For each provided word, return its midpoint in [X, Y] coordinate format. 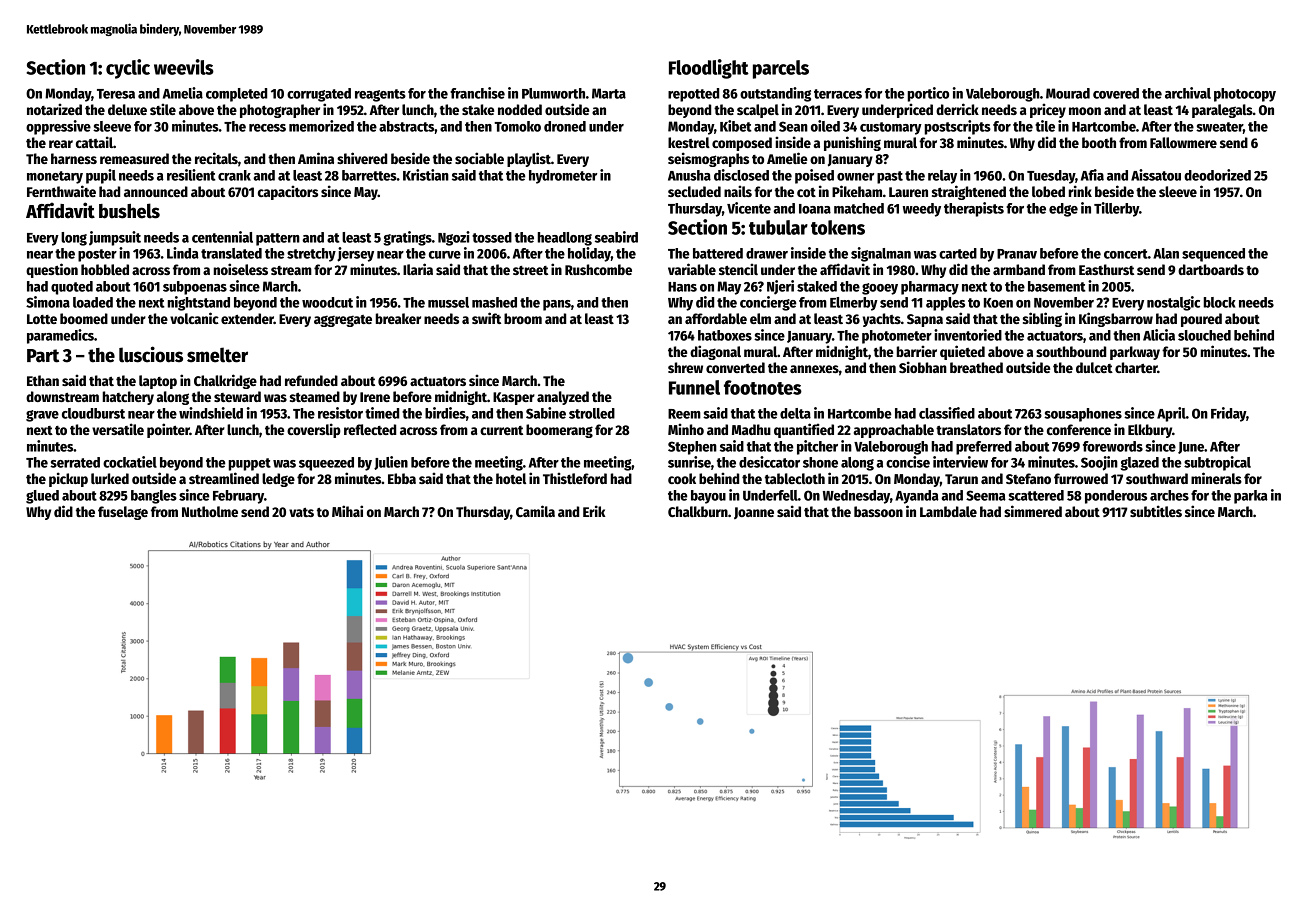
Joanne [754, 513]
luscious [151, 354]
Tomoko [517, 126]
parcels [781, 69]
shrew [685, 367]
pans [557, 305]
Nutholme [210, 511]
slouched [1204, 335]
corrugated [319, 95]
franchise [477, 93]
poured [1201, 320]
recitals [216, 158]
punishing [852, 143]
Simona [48, 302]
